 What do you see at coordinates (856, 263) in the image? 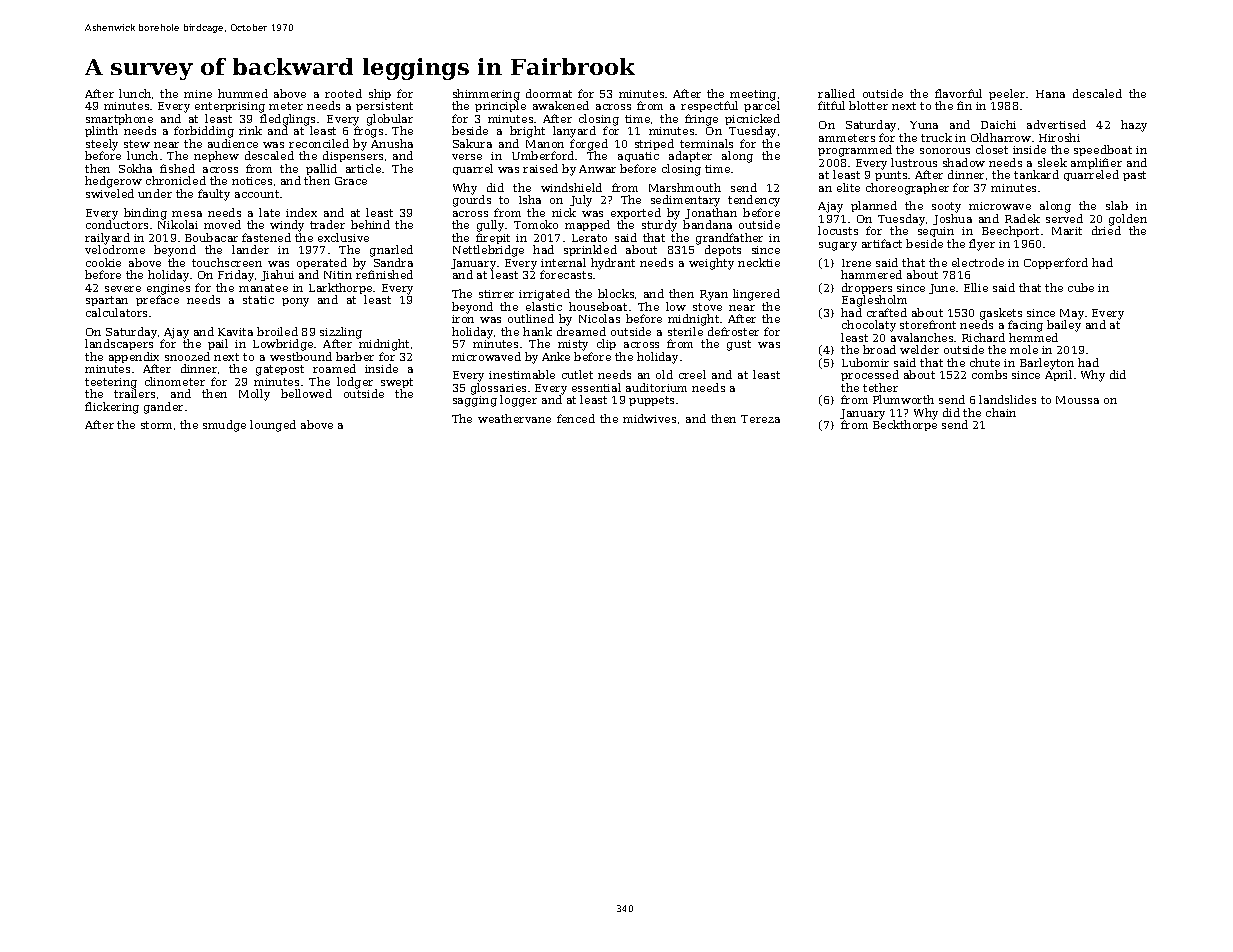
I see `Irene` at bounding box center [856, 263].
